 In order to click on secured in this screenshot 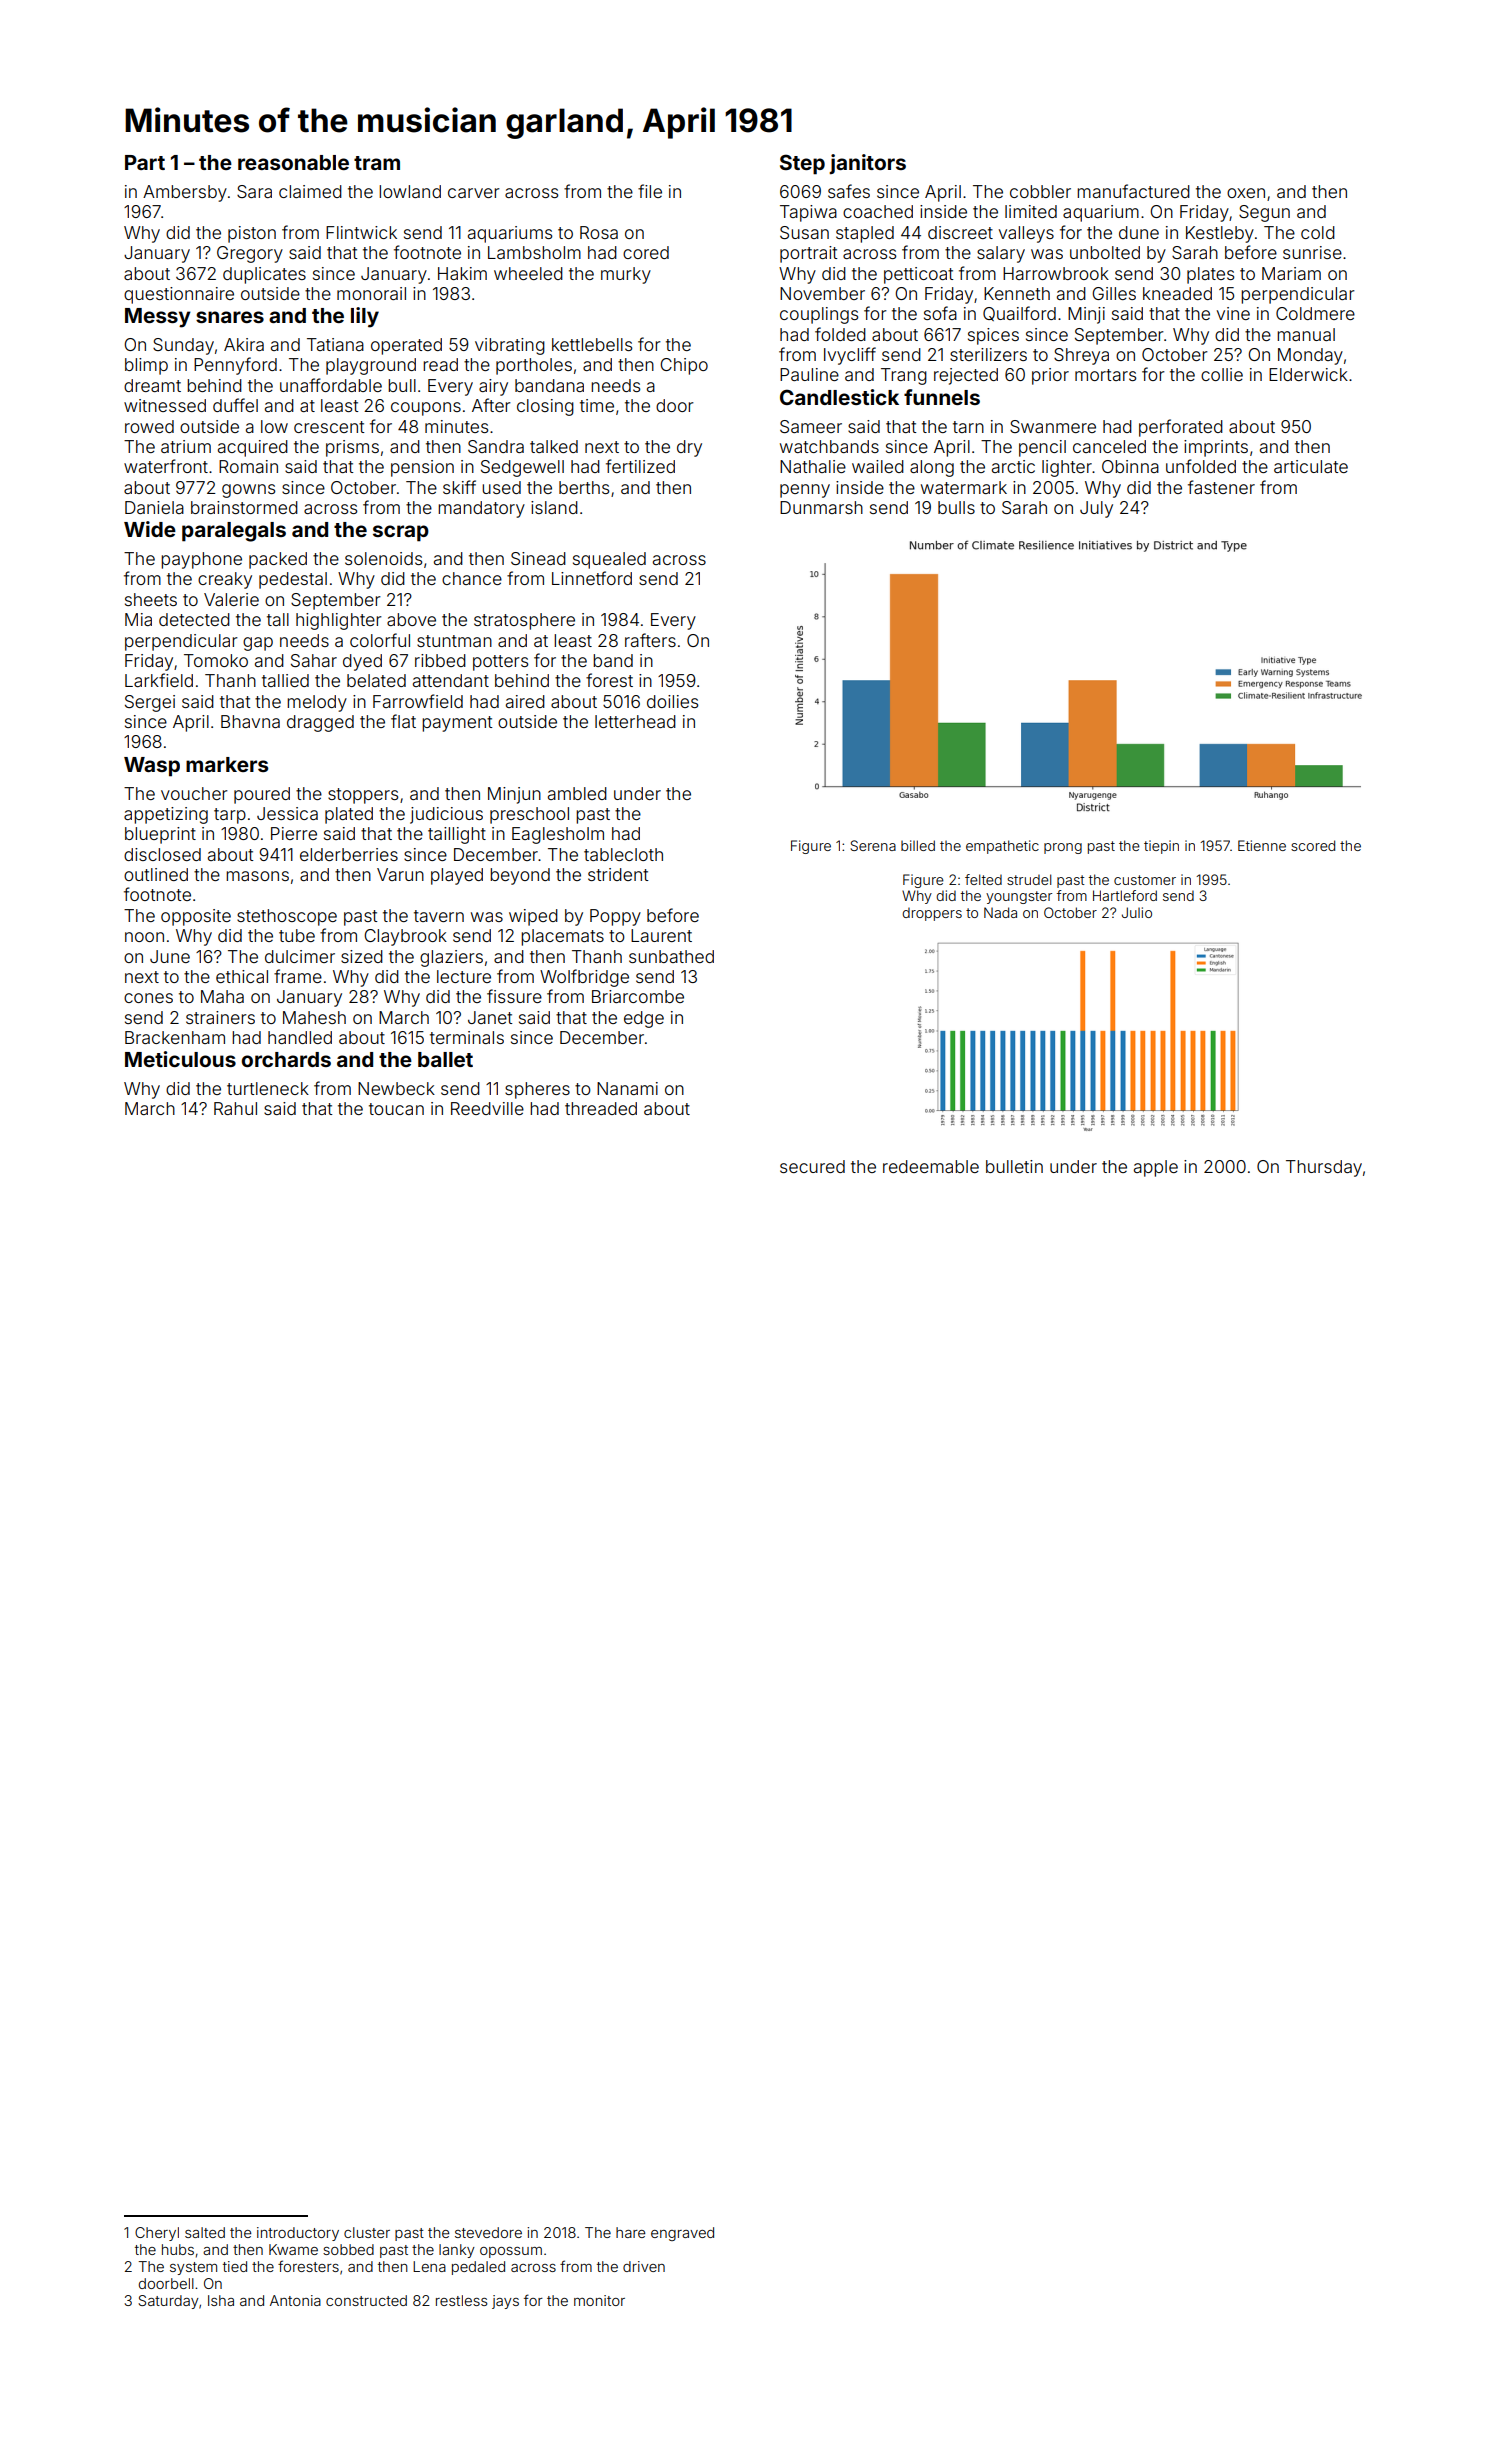, I will do `click(812, 1166)`.
